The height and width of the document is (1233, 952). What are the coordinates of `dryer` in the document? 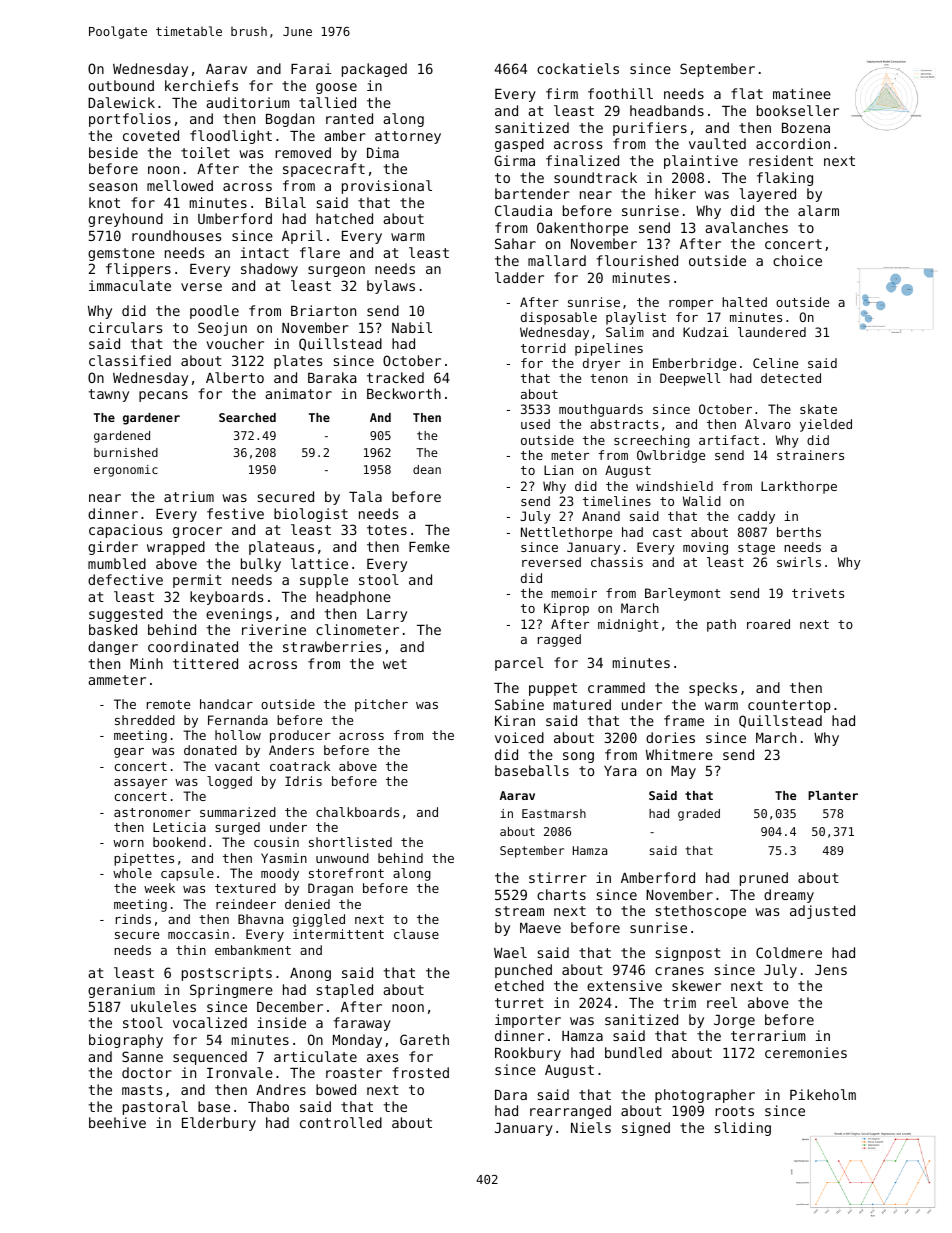 It's located at (601, 364).
